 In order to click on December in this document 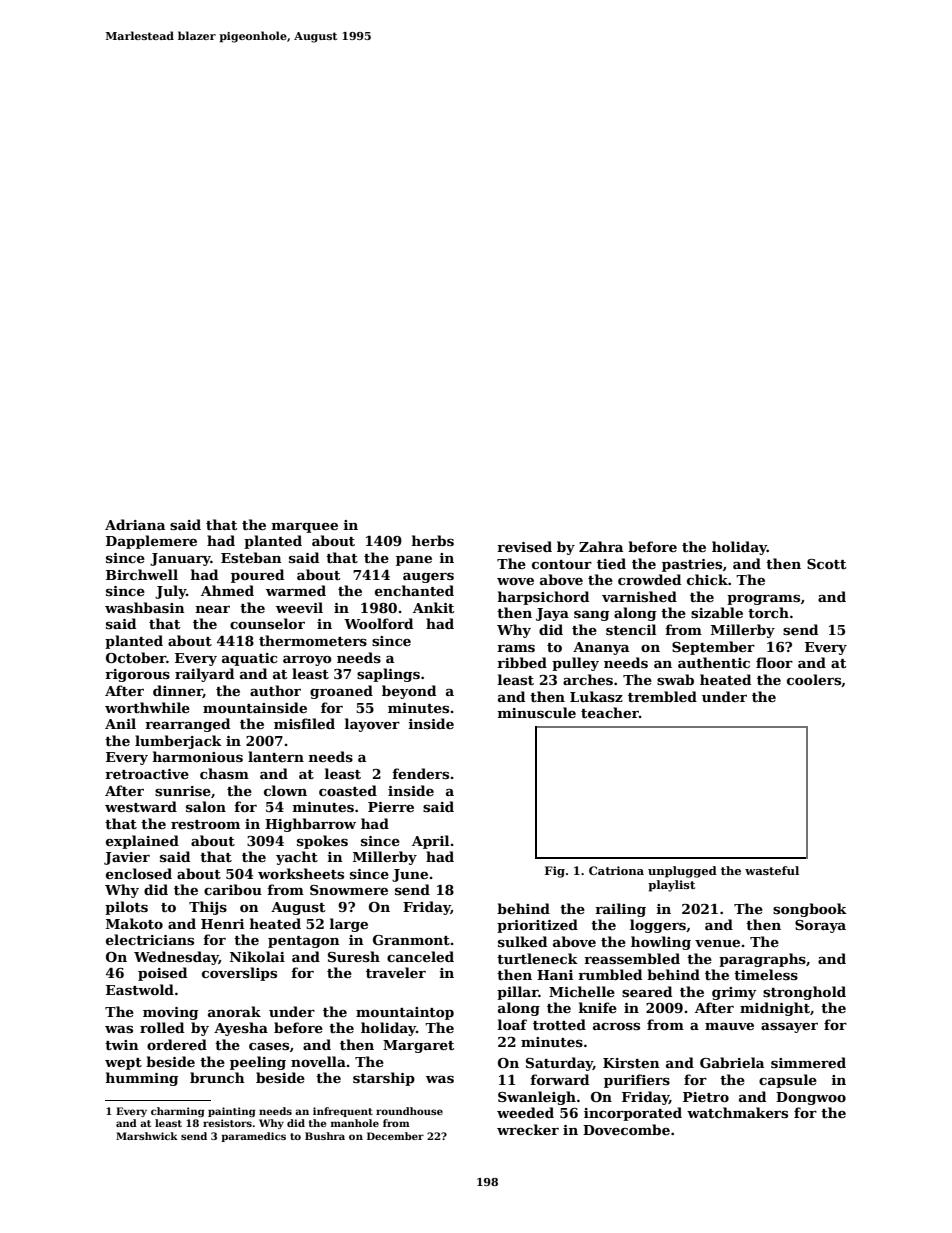, I will do `click(395, 1136)`.
